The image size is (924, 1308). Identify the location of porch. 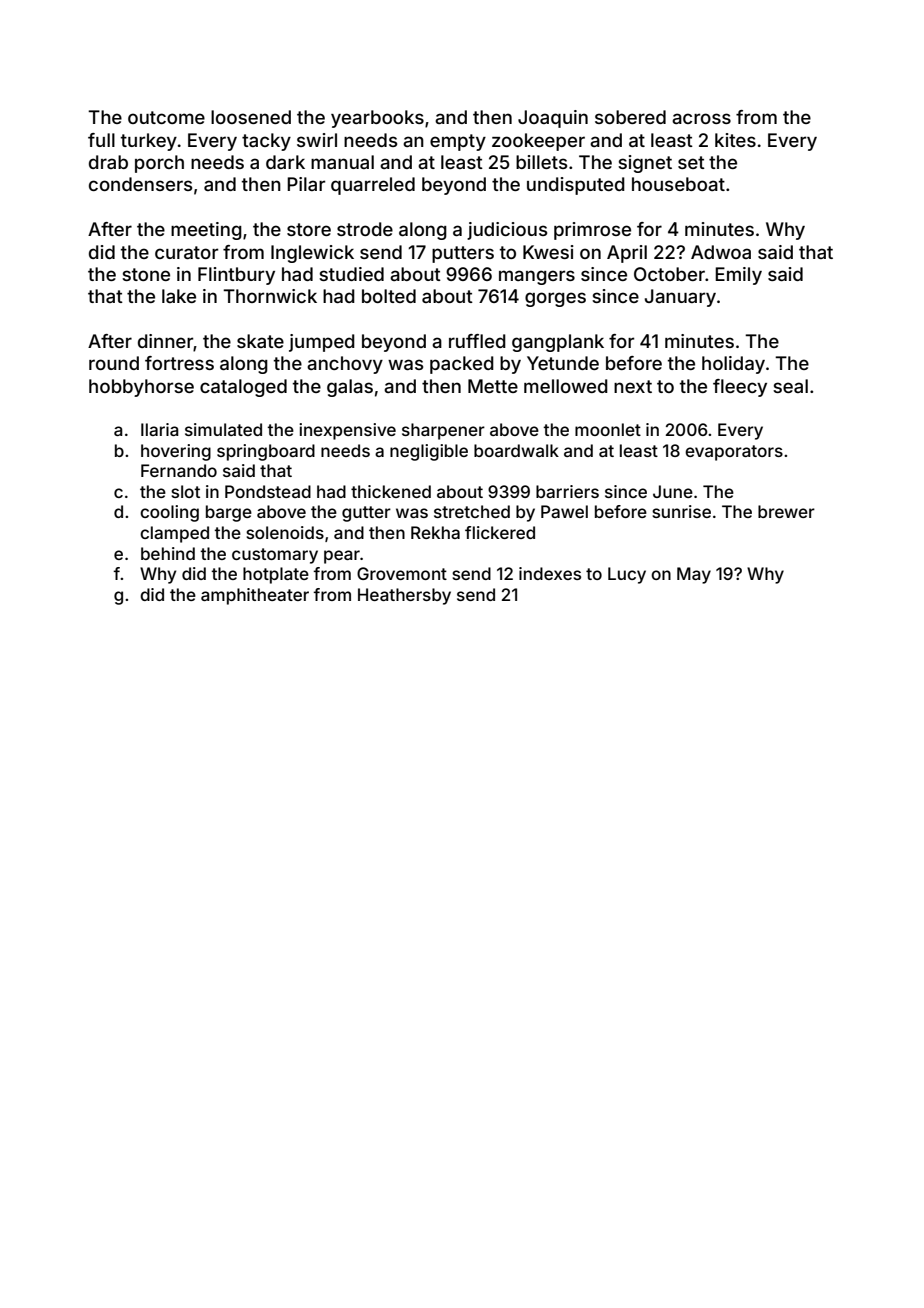
(159, 164).
